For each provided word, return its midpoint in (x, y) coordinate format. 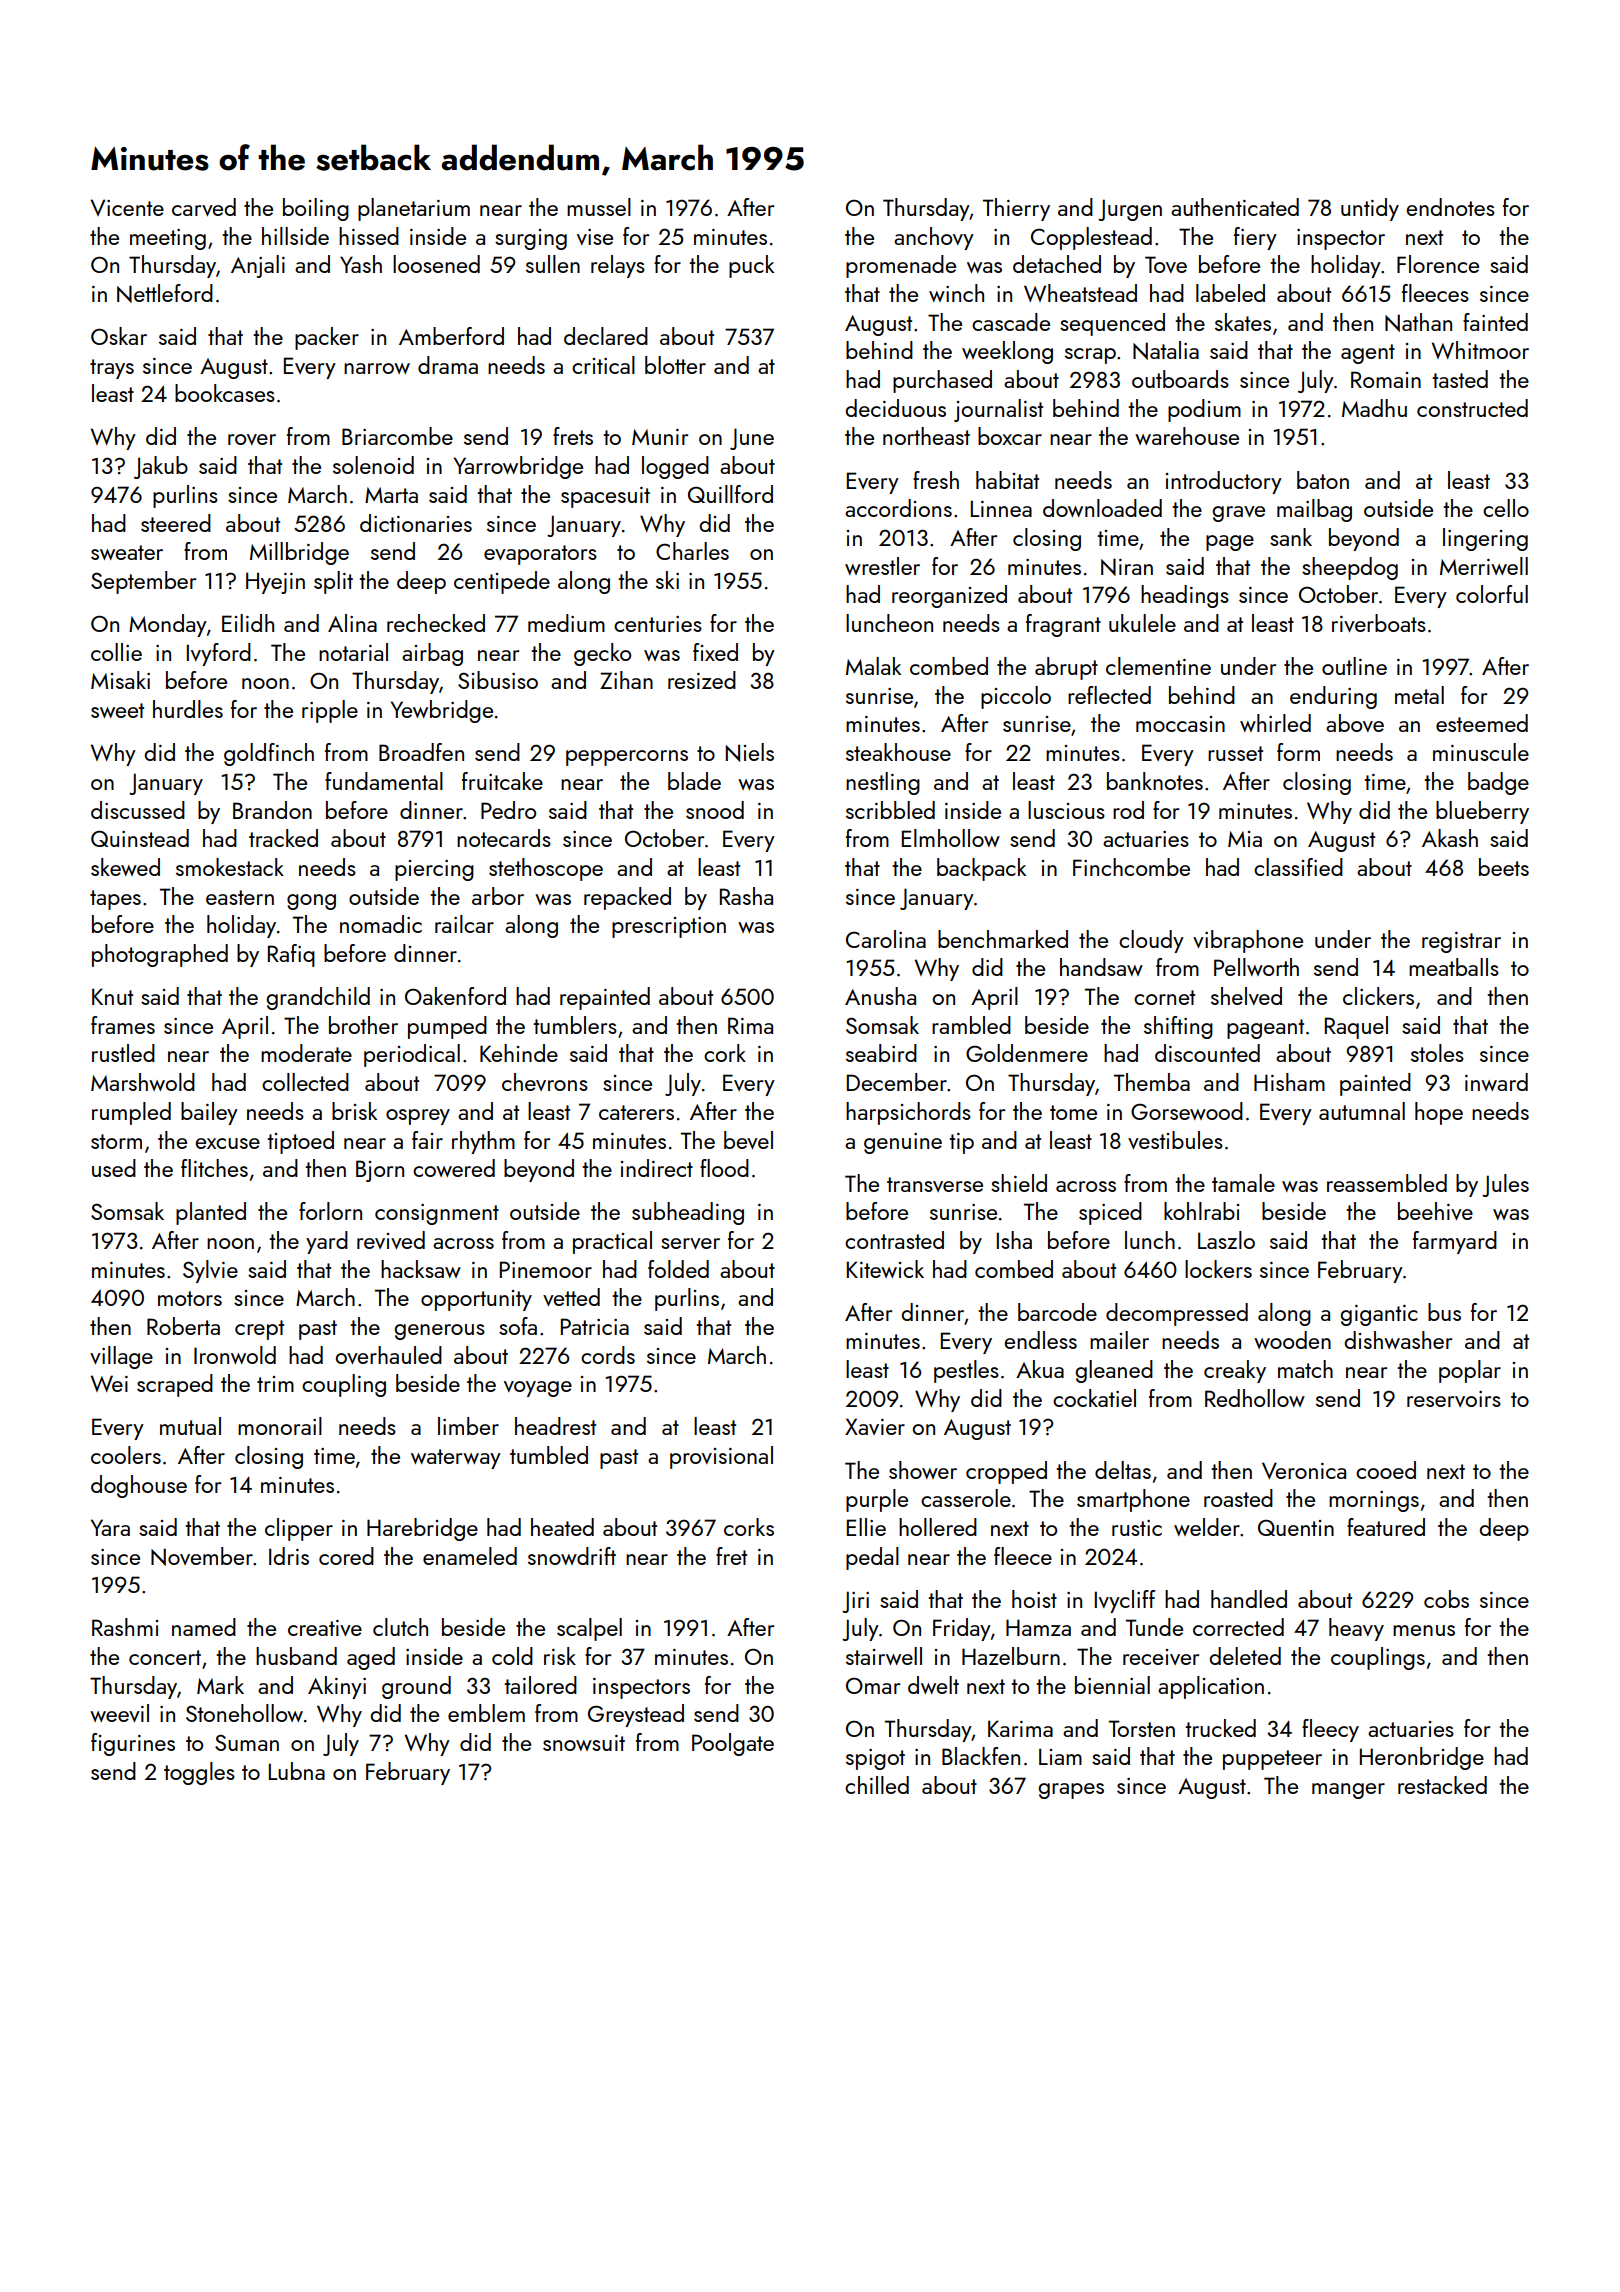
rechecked (436, 623)
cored (346, 1556)
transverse (935, 1184)
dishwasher (1398, 1340)
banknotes (1155, 781)
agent (1368, 354)
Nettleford (165, 293)
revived (391, 1240)
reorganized (949, 596)
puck (751, 266)
